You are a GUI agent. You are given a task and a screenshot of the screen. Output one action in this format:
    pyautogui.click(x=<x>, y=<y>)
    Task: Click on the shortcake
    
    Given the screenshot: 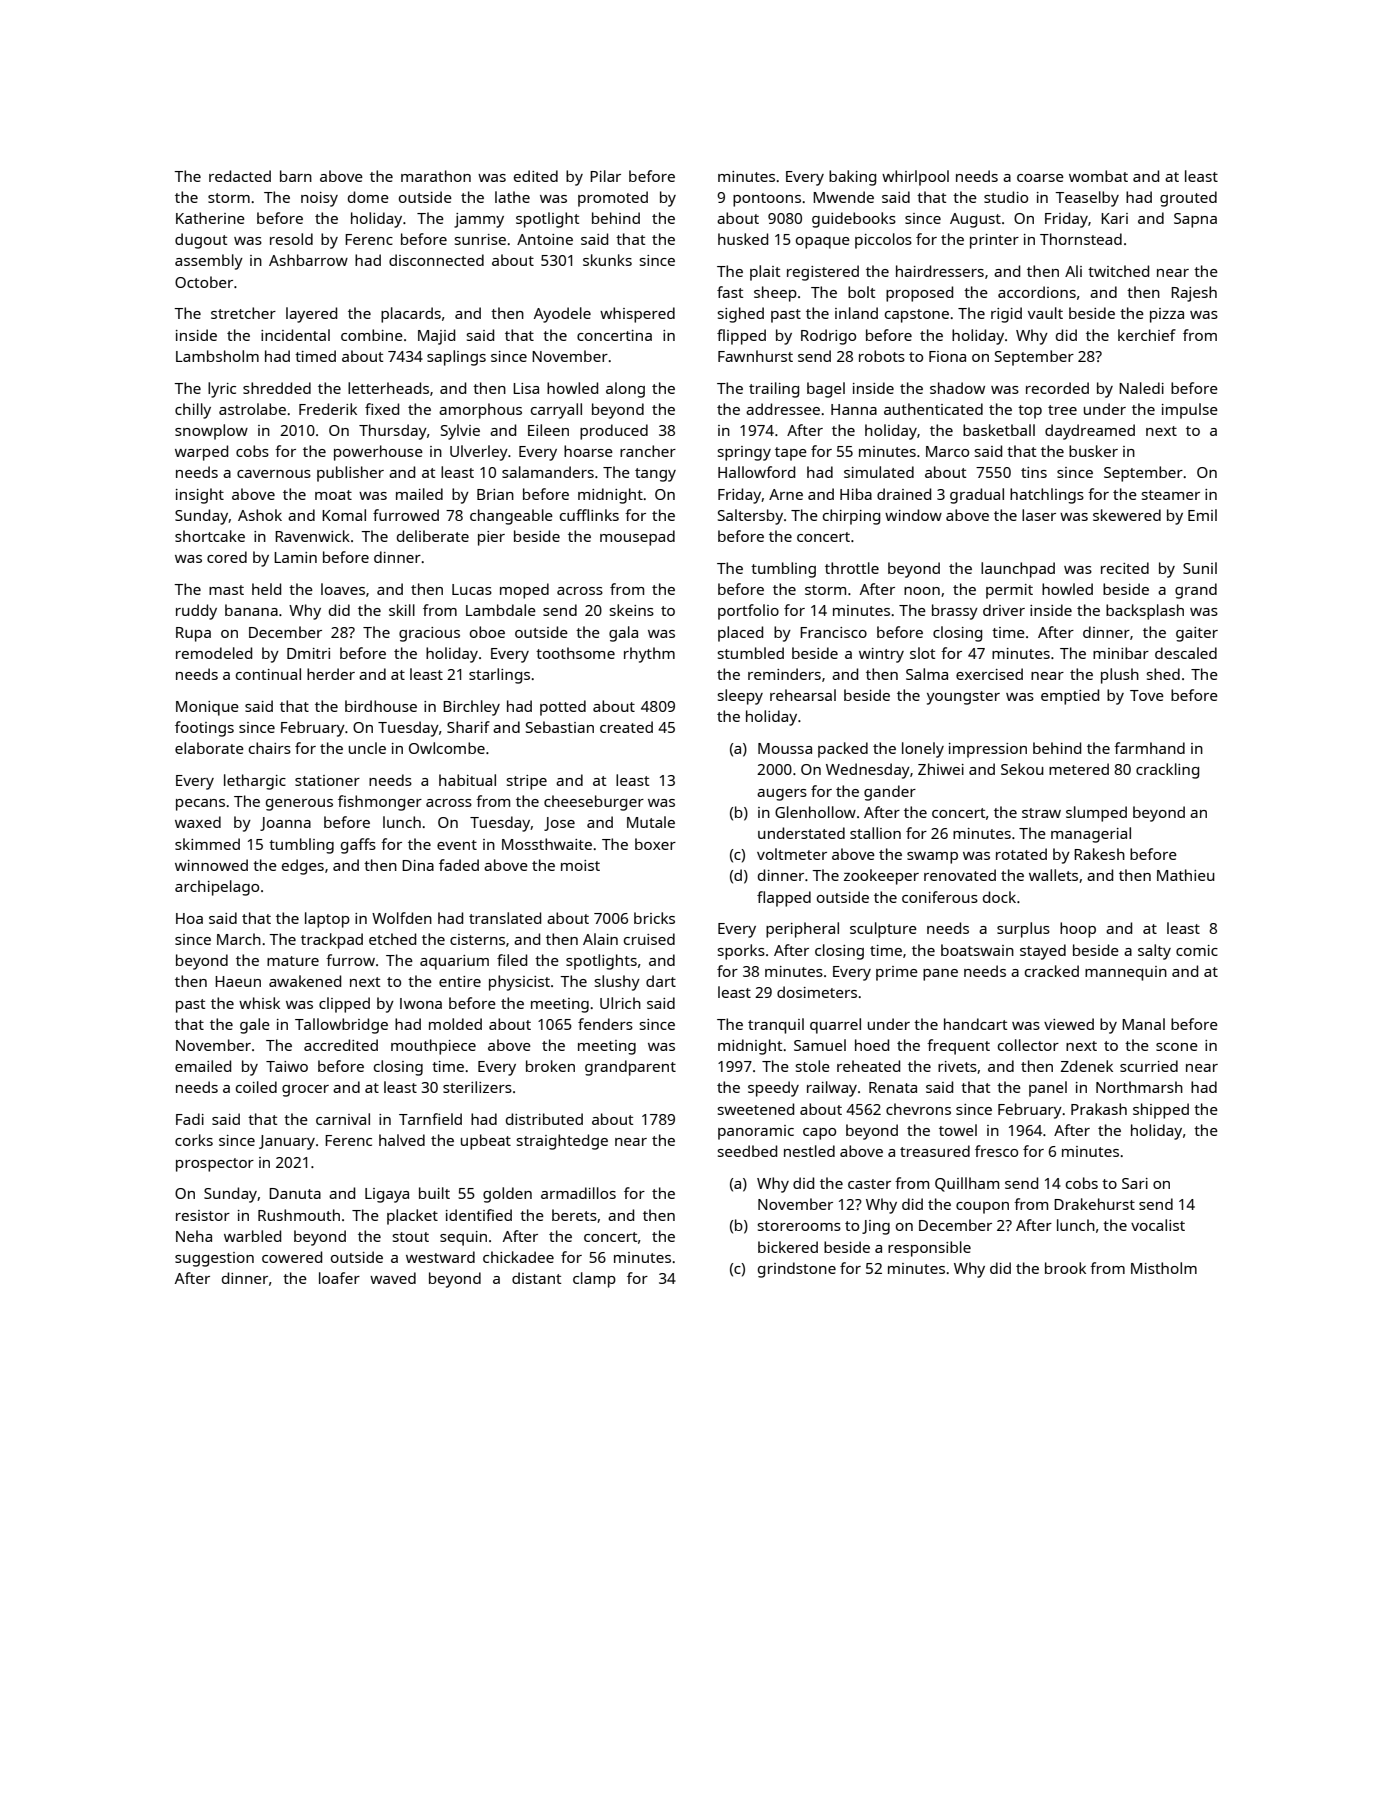 What is the action you would take?
    pyautogui.click(x=210, y=536)
